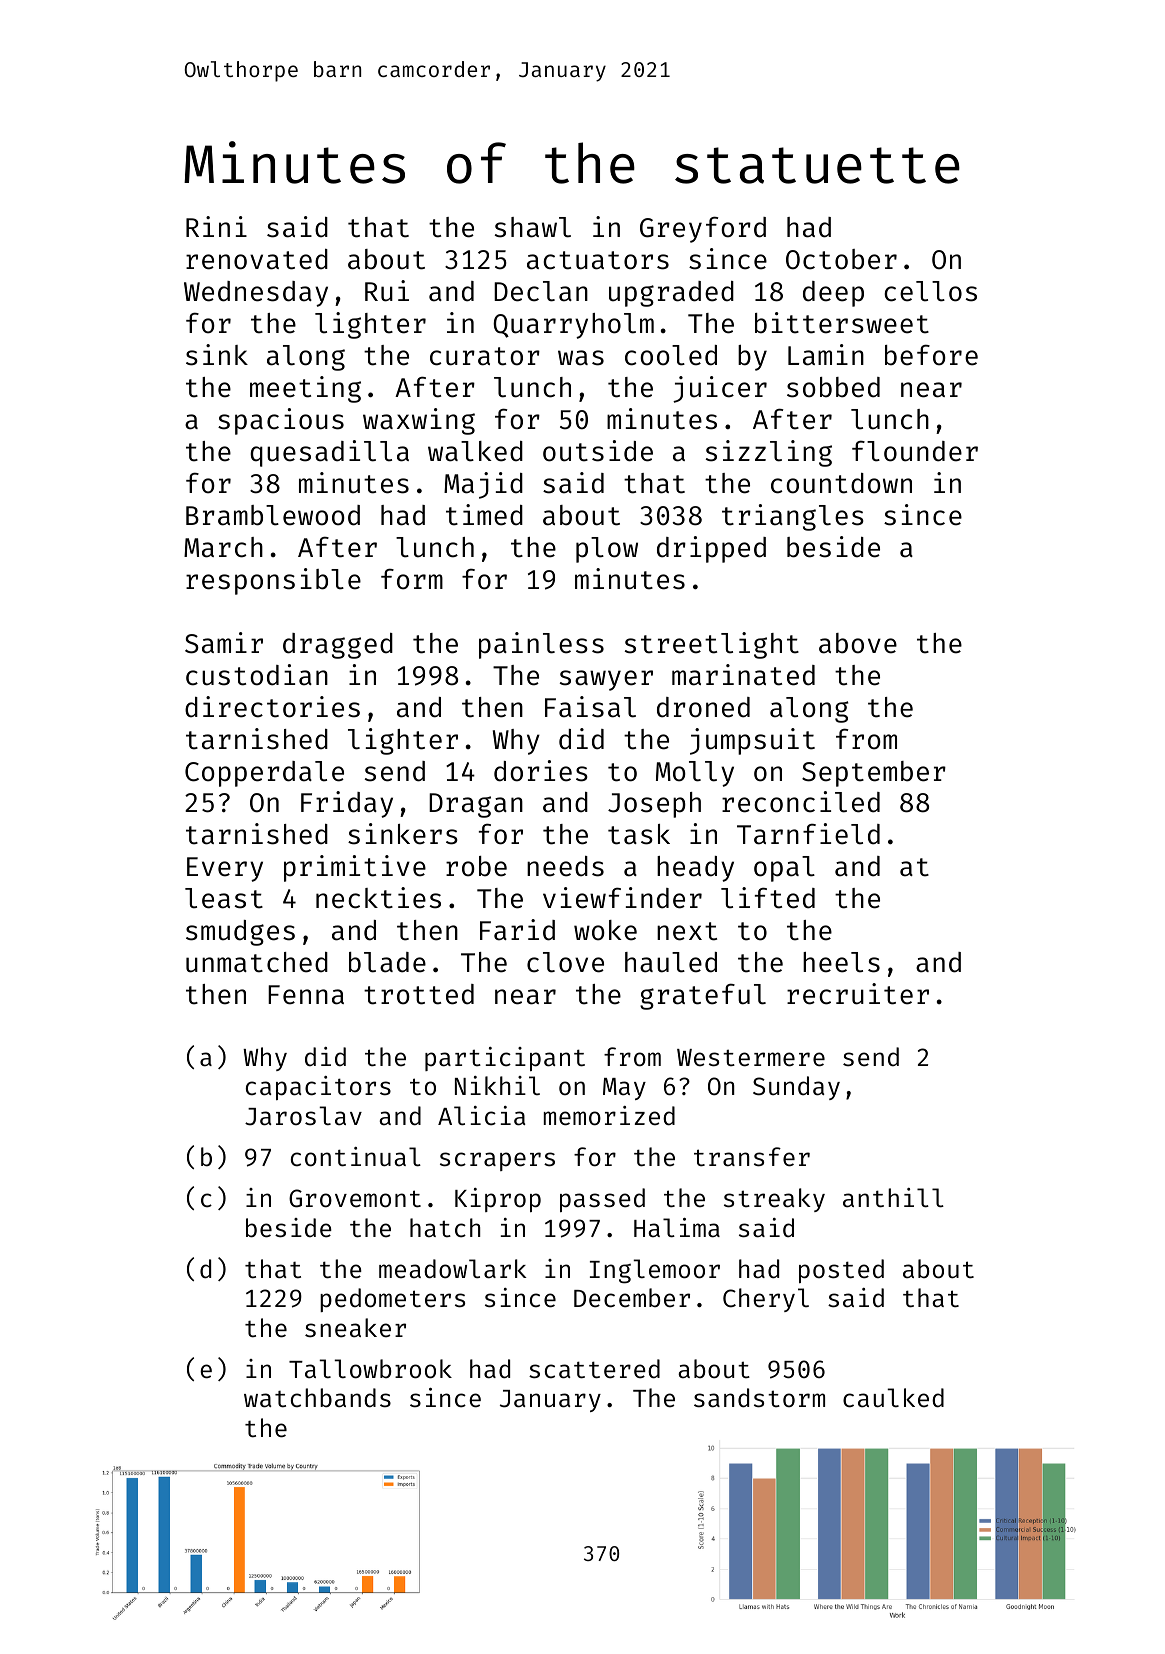 This screenshot has height=1654, width=1165. I want to click on sandstorm, so click(759, 1398).
